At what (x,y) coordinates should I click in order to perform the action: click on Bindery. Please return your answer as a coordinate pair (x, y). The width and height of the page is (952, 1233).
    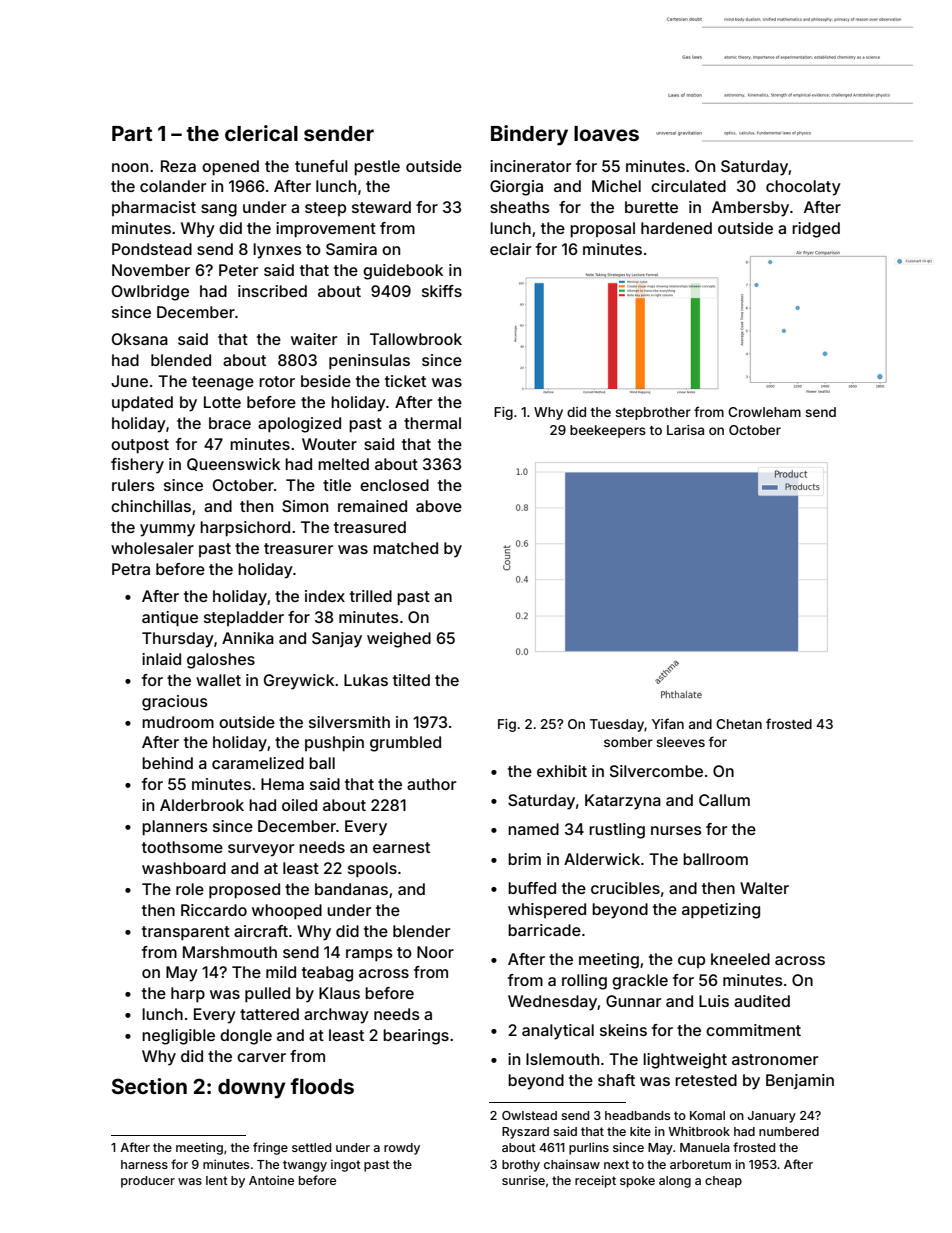
    Looking at the image, I should click on (529, 135).
